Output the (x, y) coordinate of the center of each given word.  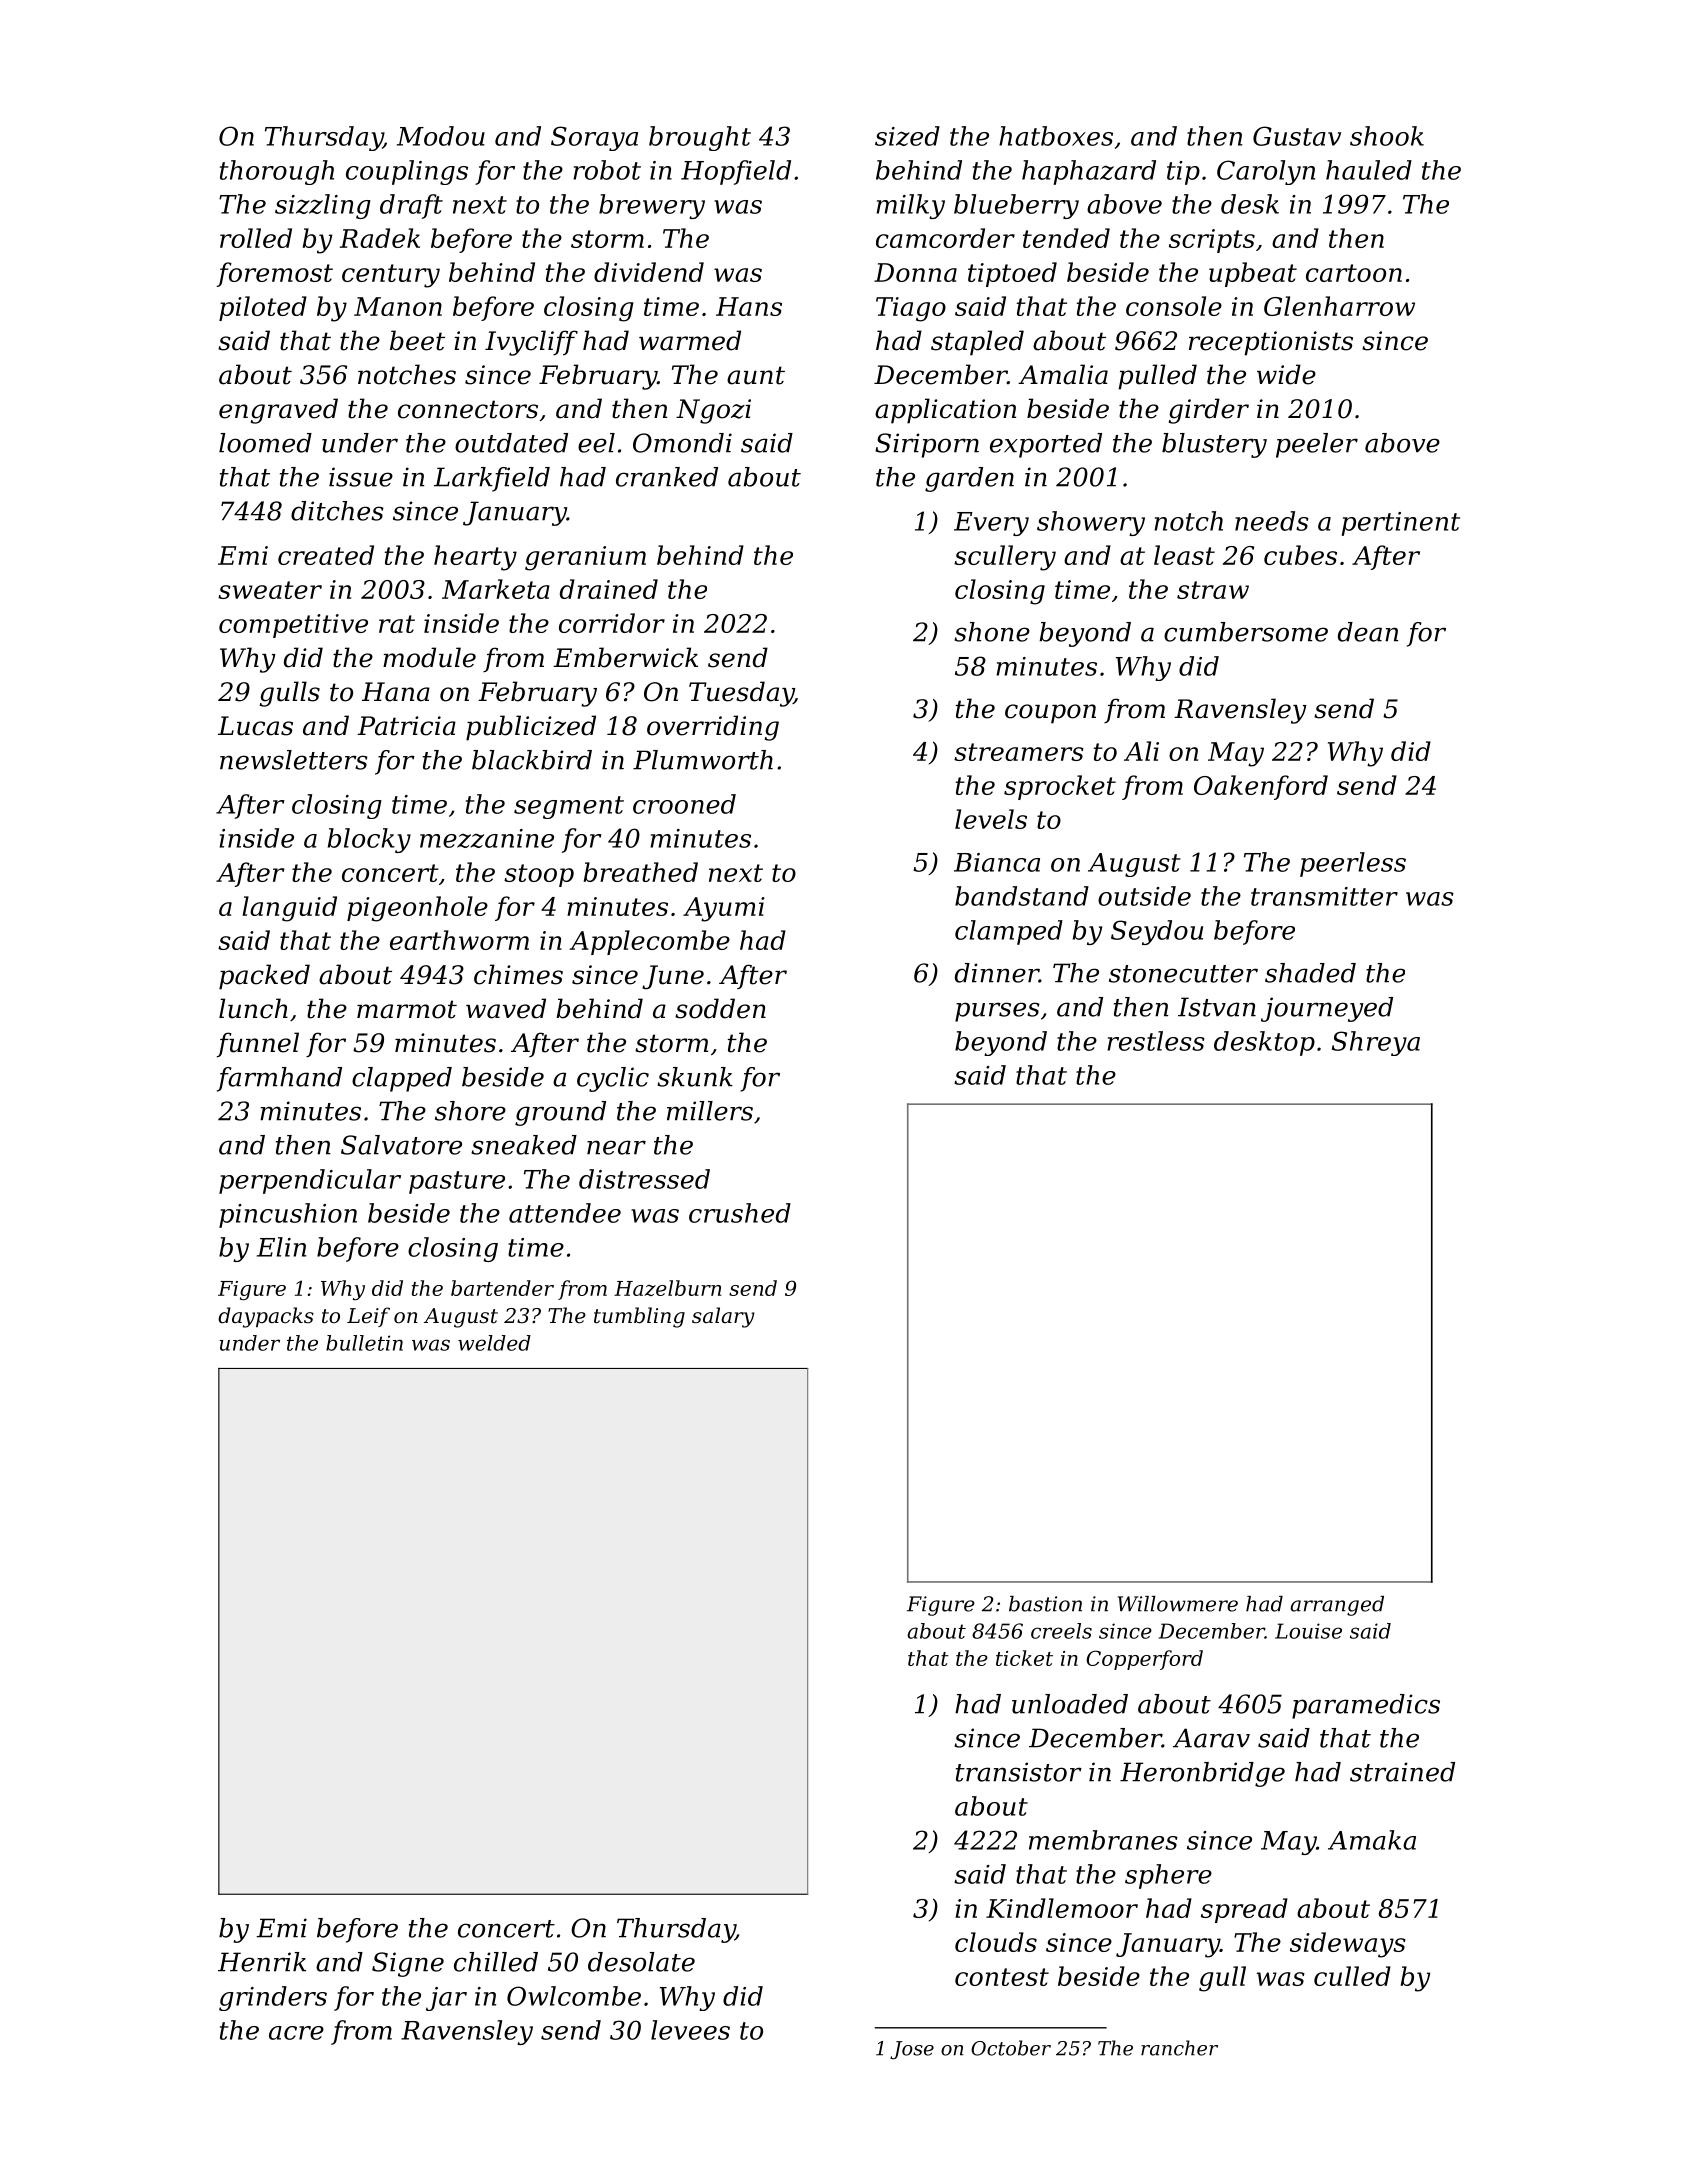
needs (1272, 521)
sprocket (1060, 787)
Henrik (262, 1962)
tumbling (639, 1317)
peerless (1353, 864)
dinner (997, 973)
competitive (293, 626)
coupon (1050, 714)
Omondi (682, 443)
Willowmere (1178, 1604)
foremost (275, 274)
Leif (368, 1317)
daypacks (266, 1317)
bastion (1045, 1604)
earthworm (459, 940)
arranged (1337, 1606)
